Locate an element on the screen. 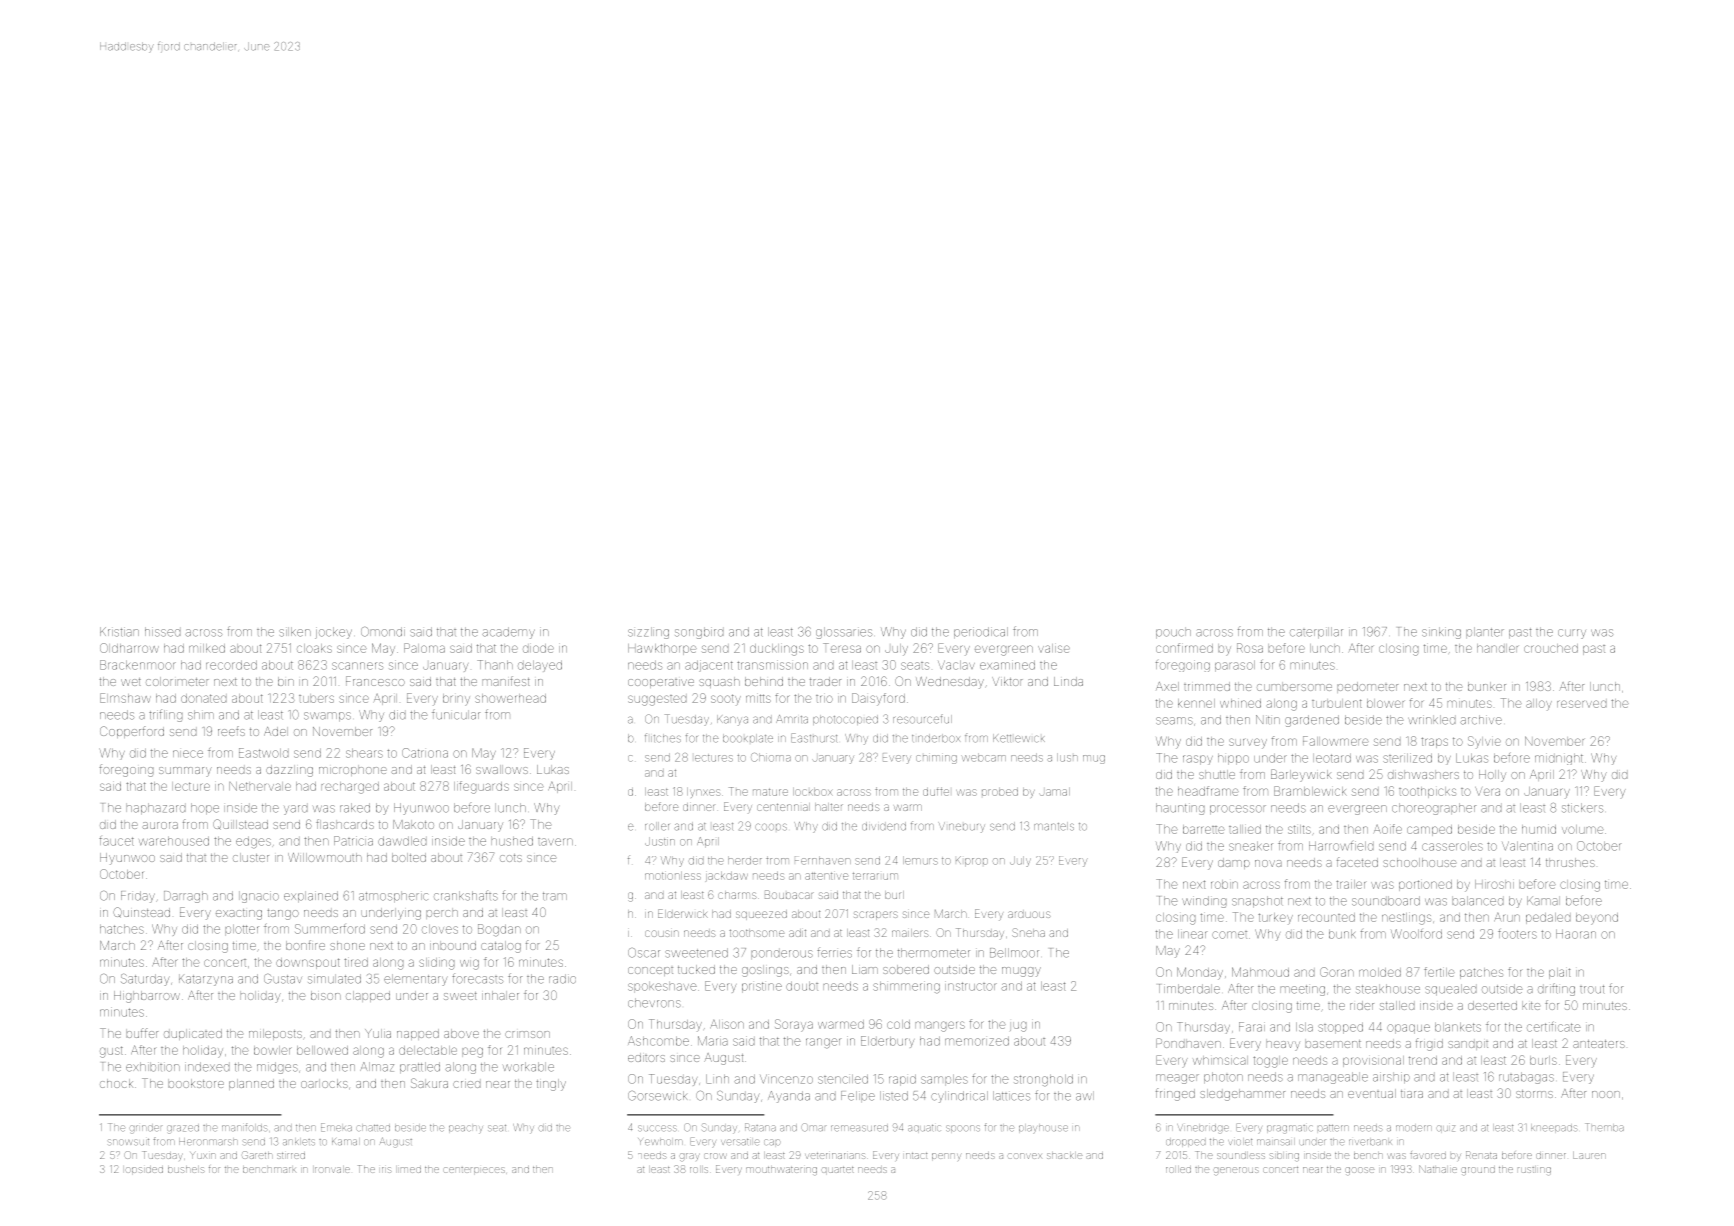  midnight is located at coordinates (1559, 759).
